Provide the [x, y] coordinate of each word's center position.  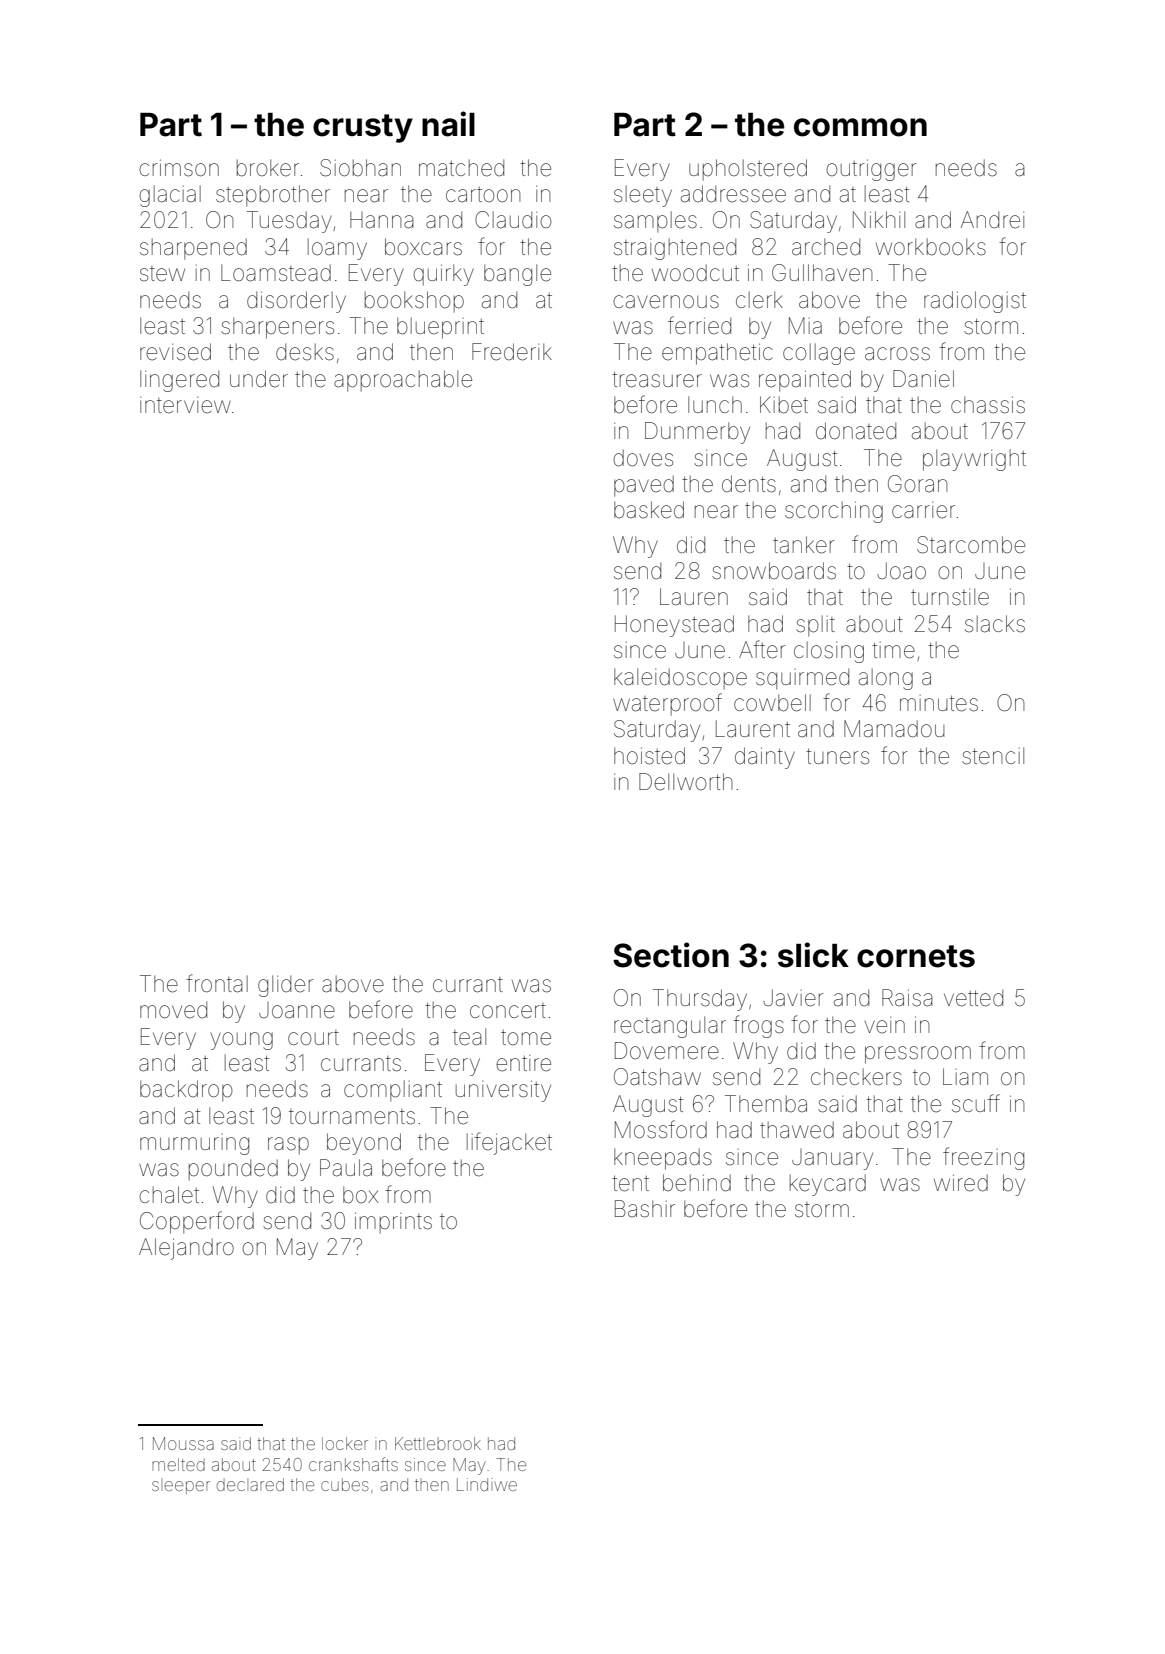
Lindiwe [487, 1484]
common [860, 127]
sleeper [181, 1487]
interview [185, 405]
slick [813, 955]
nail [448, 124]
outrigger [871, 170]
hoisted [649, 756]
